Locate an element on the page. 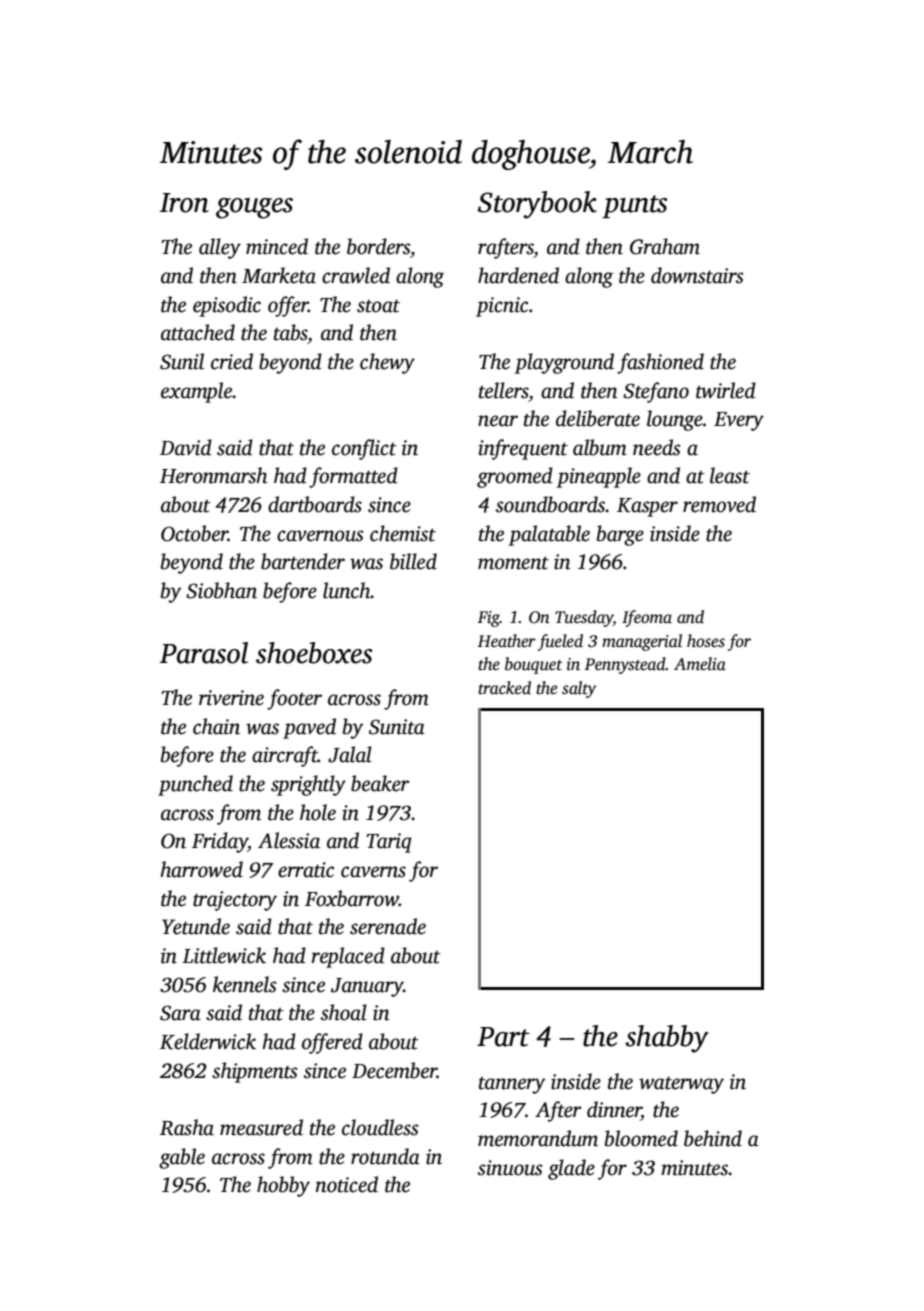 The image size is (924, 1311). hobby is located at coordinates (283, 1186).
